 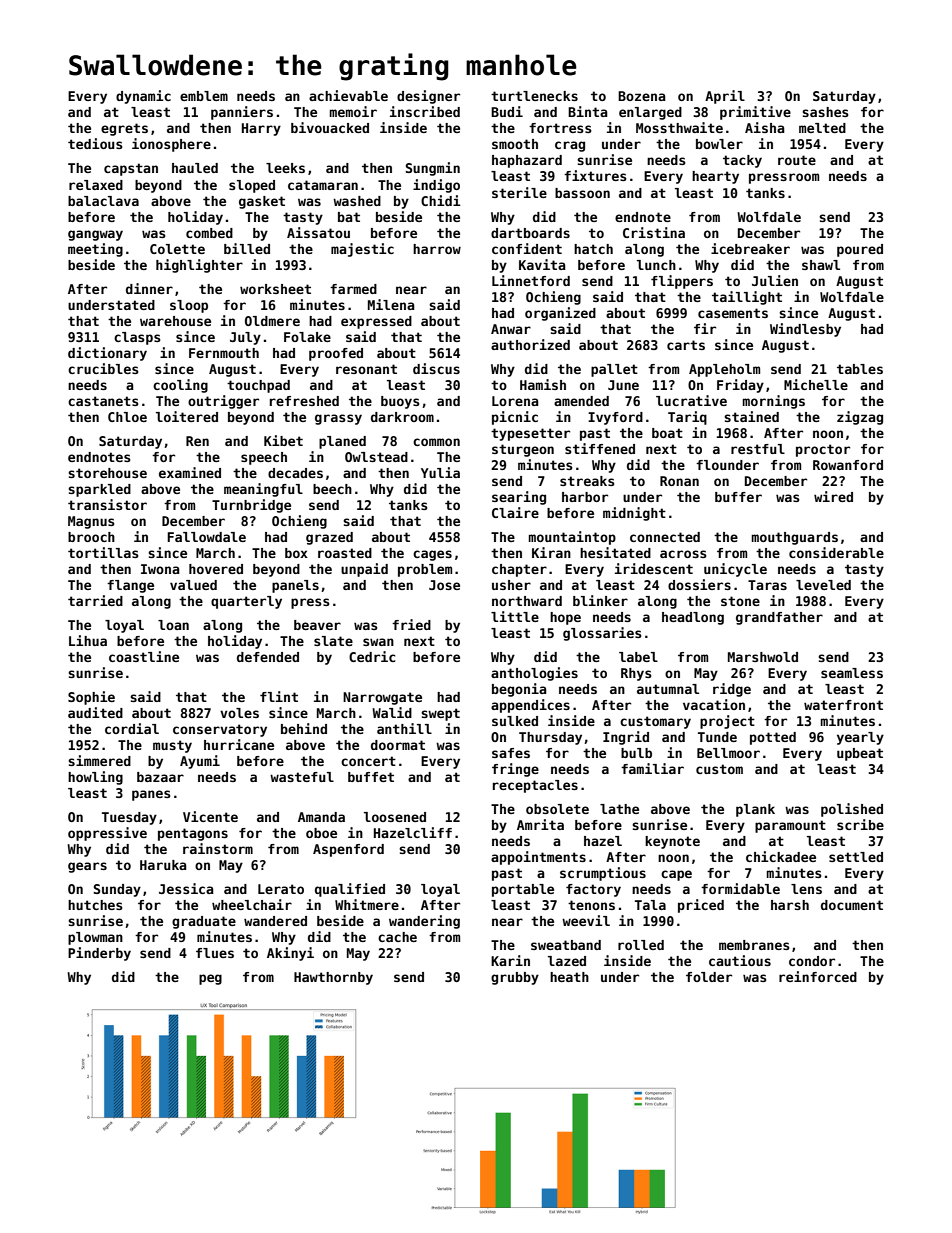 I want to click on flues, so click(x=215, y=953).
